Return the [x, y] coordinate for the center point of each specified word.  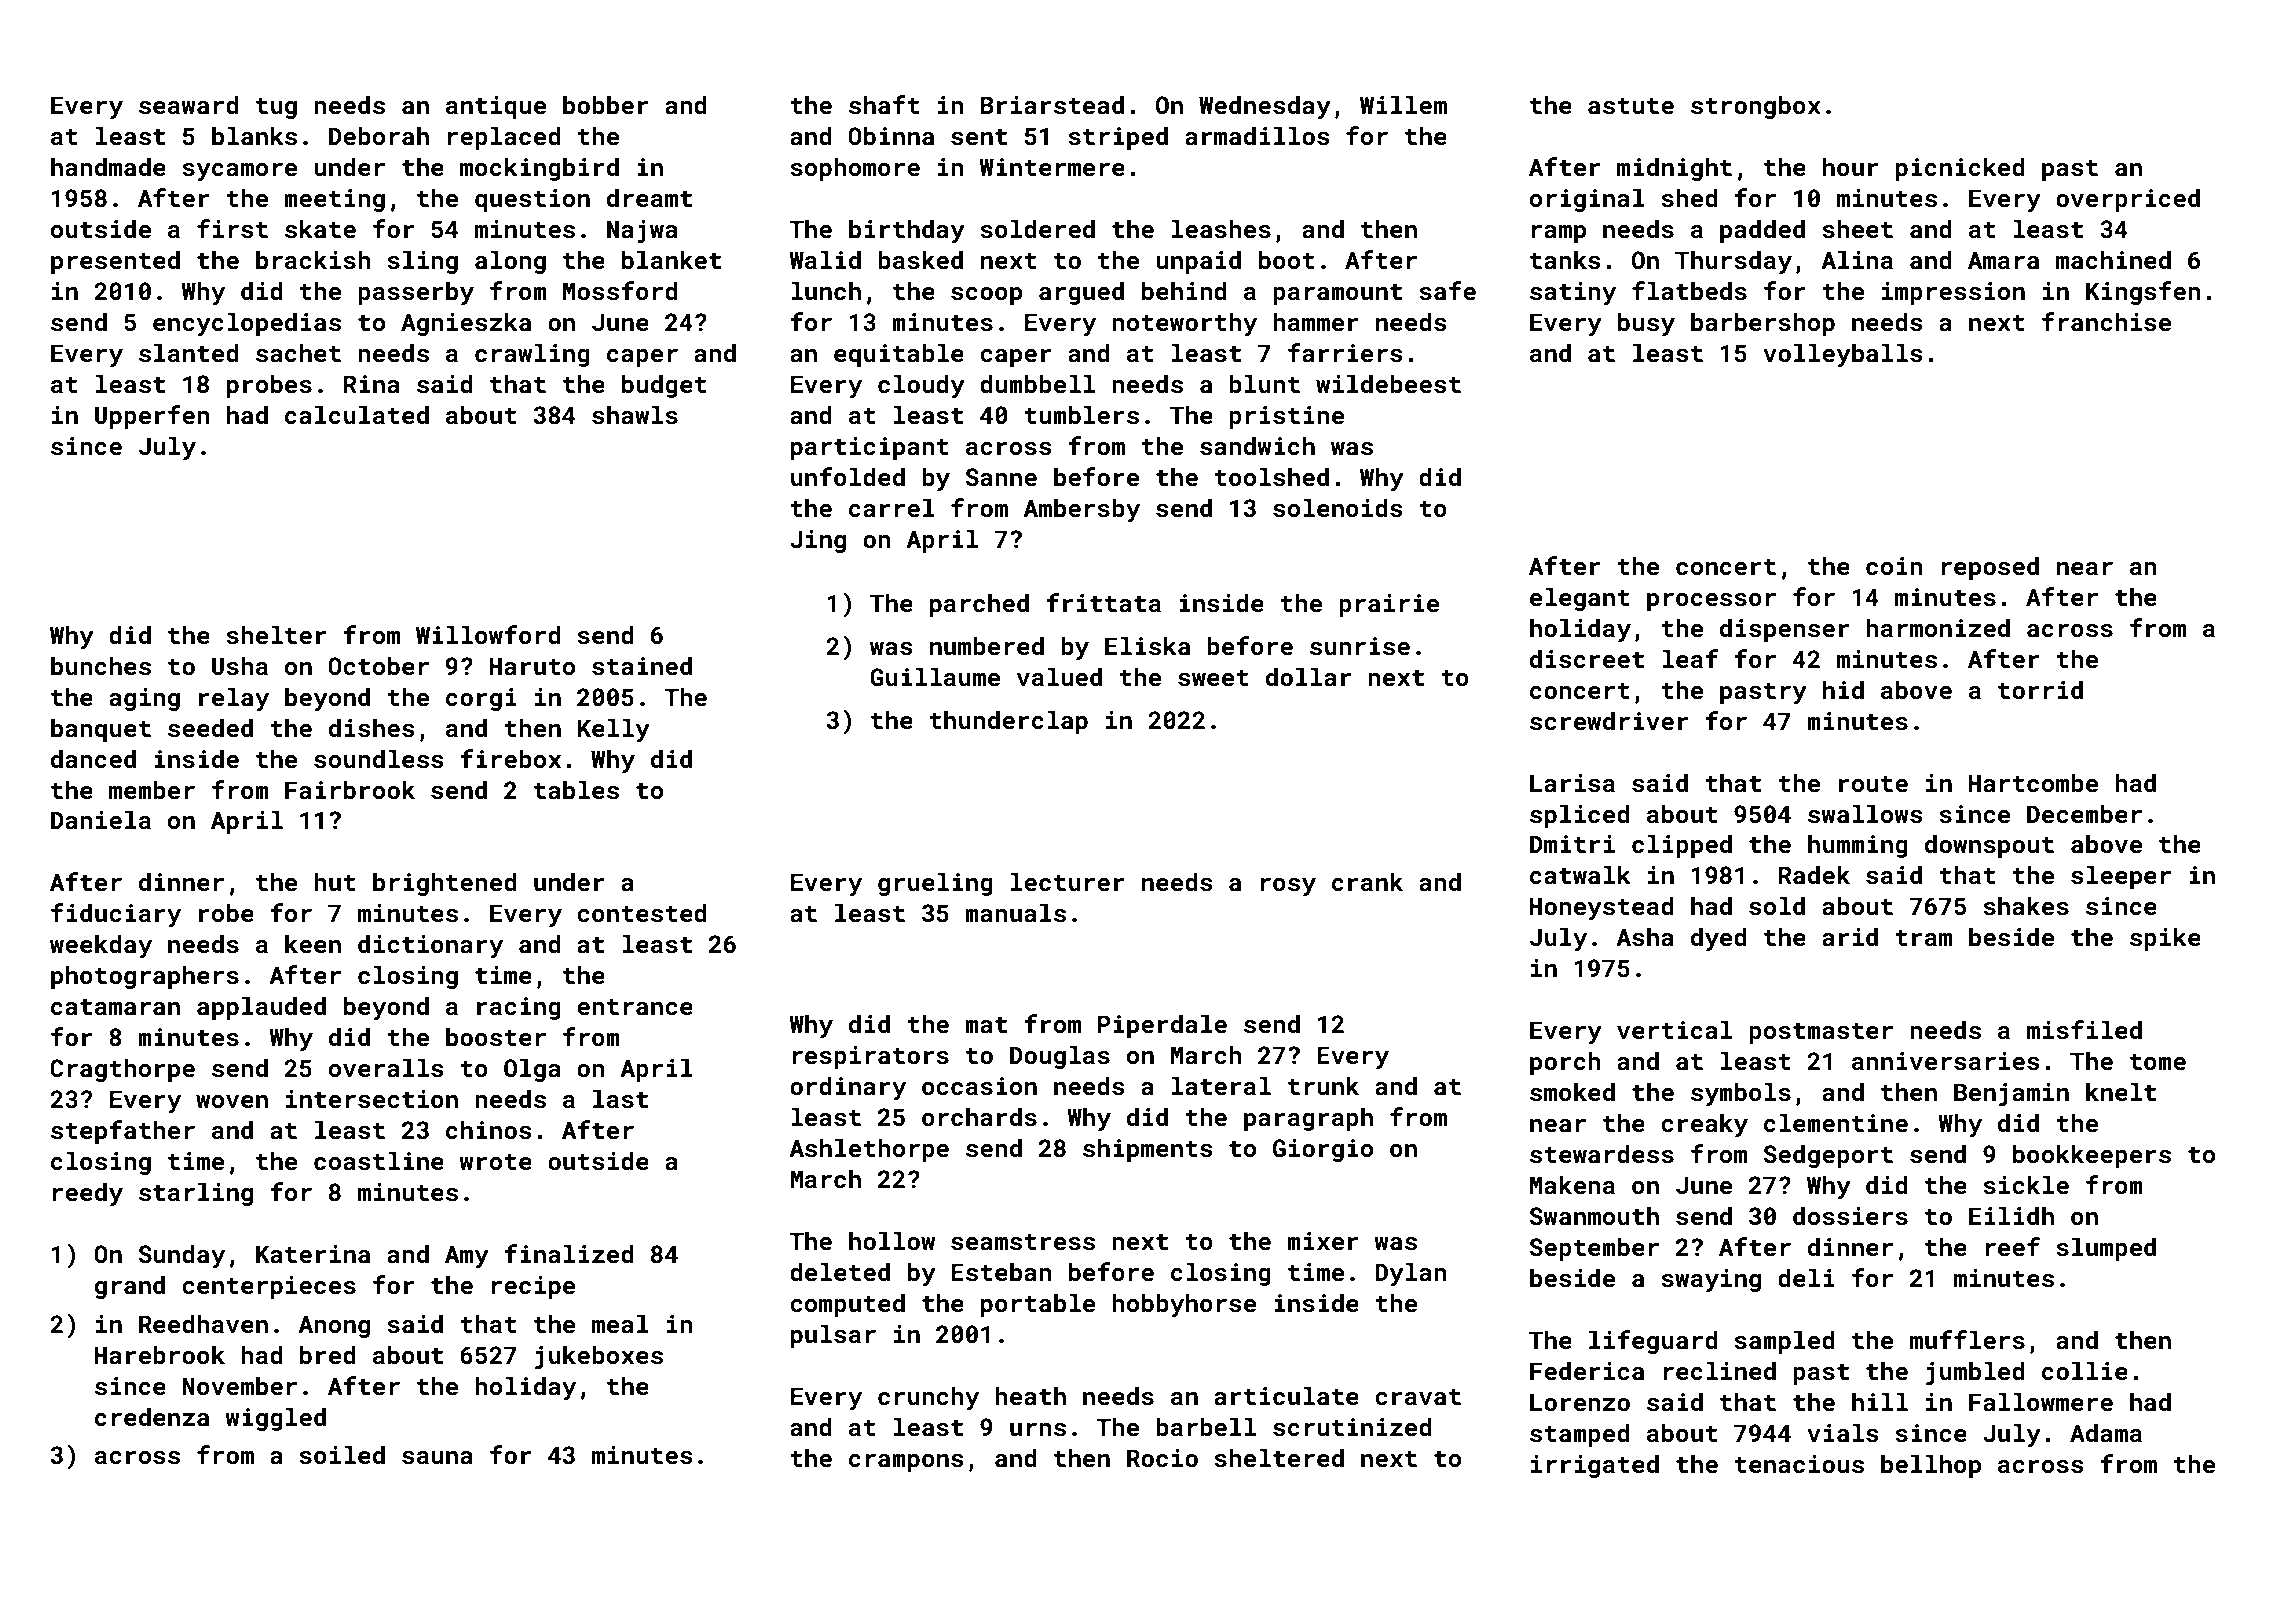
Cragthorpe [122, 1070]
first [232, 229]
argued [1081, 293]
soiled [342, 1455]
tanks [1565, 260]
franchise [2106, 322]
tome [2158, 1062]
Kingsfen [2143, 293]
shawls [635, 415]
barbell [1206, 1426]
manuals [1015, 913]
